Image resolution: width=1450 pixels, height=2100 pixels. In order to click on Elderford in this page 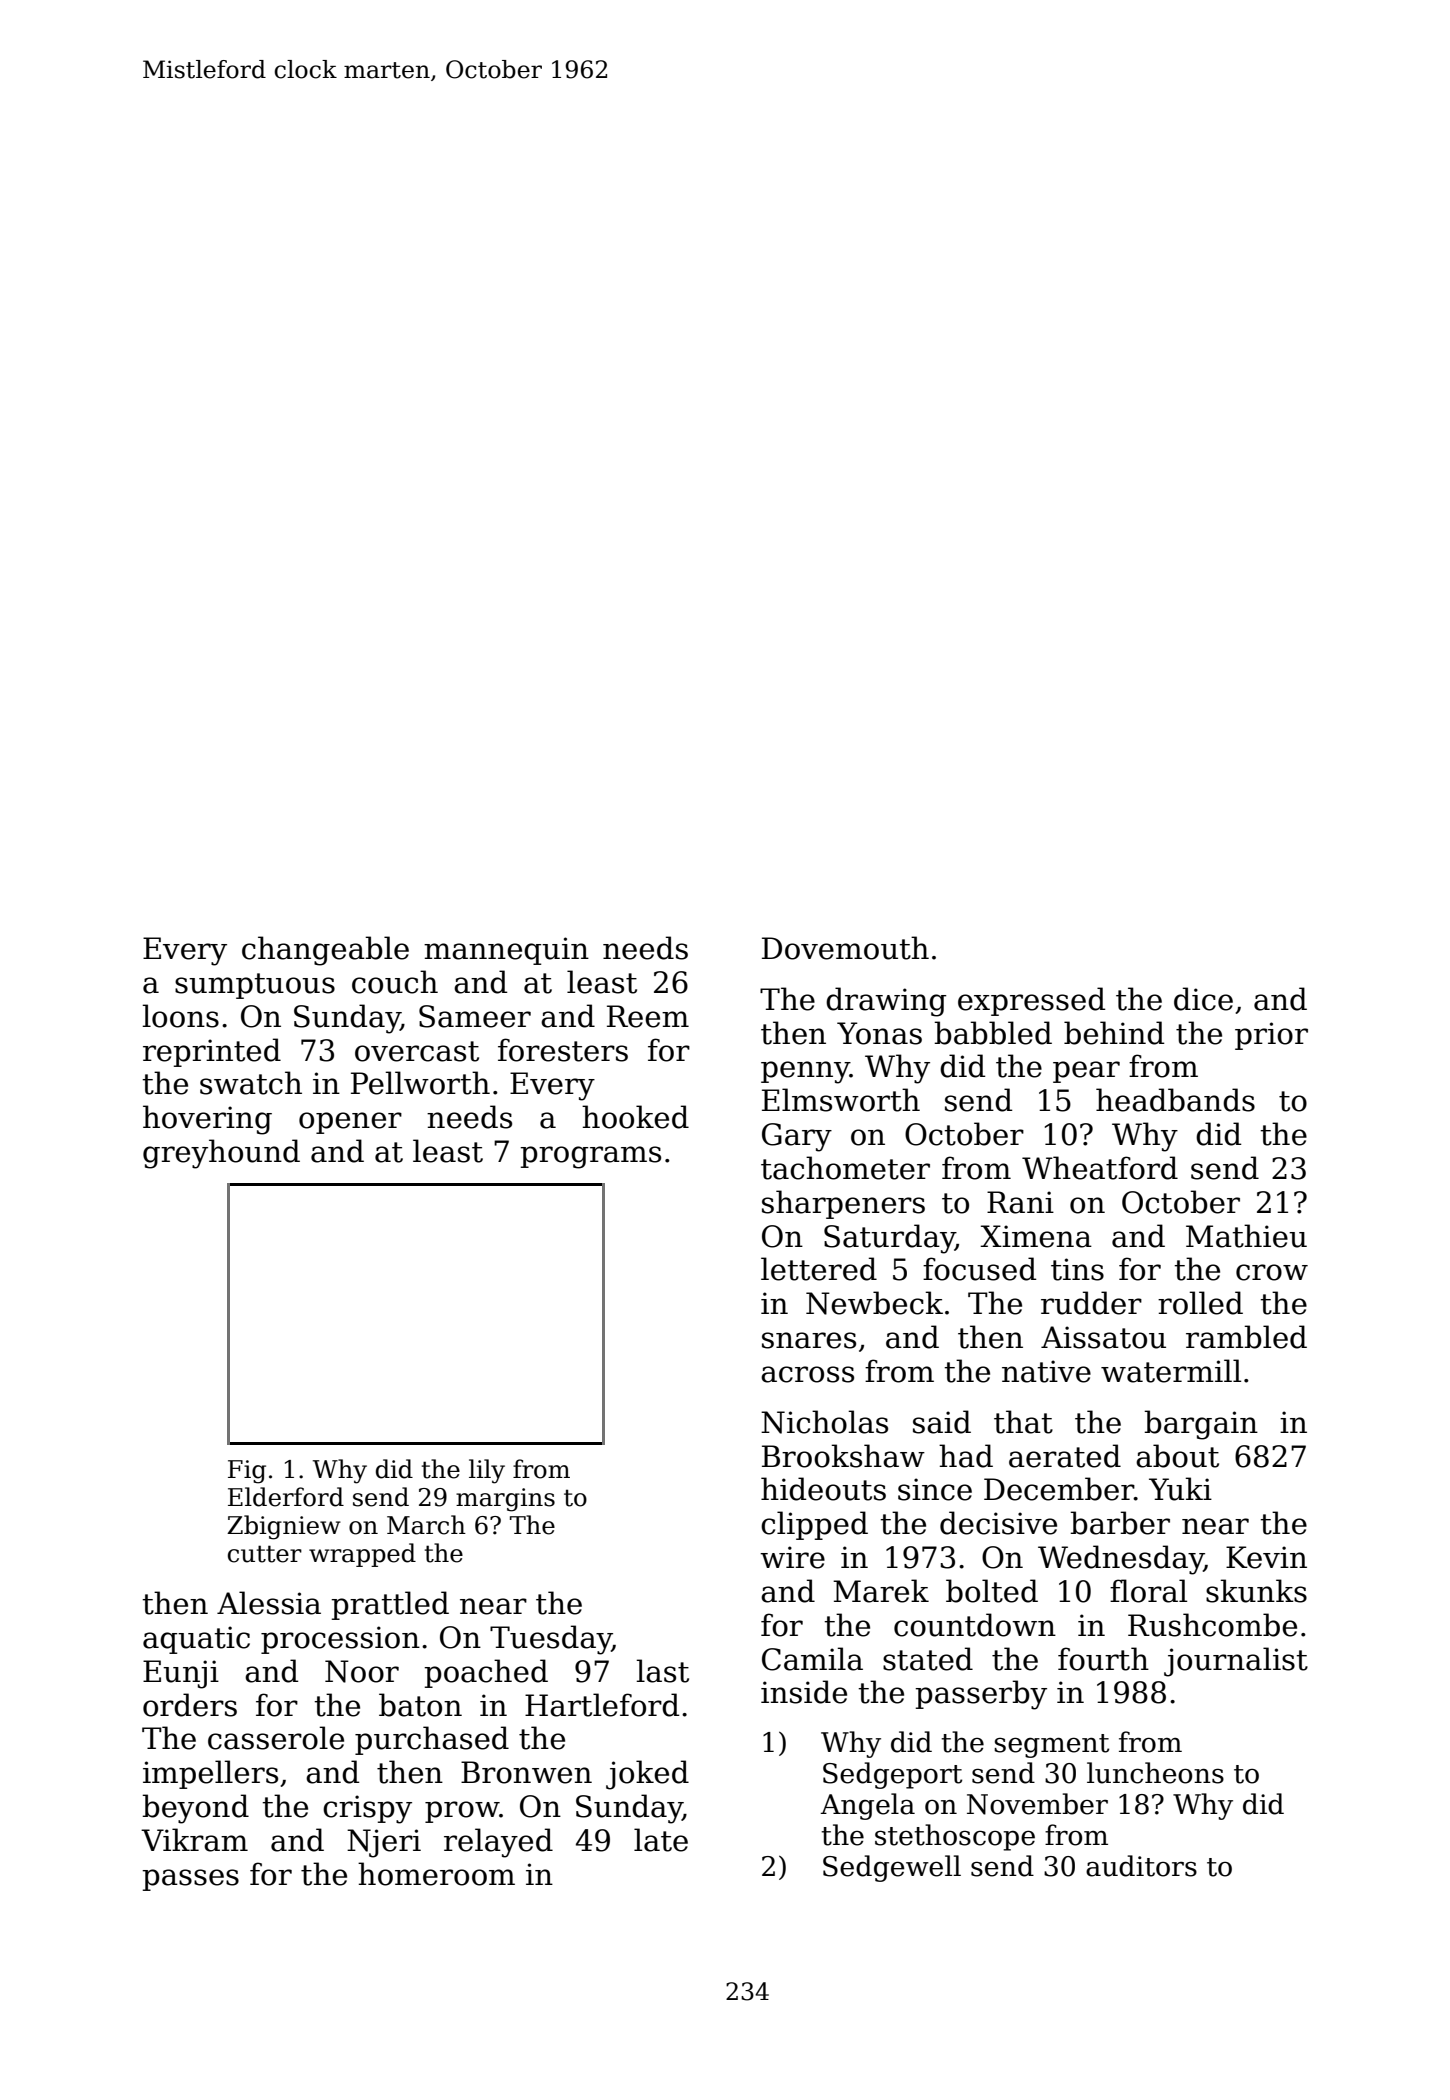, I will do `click(286, 1497)`.
